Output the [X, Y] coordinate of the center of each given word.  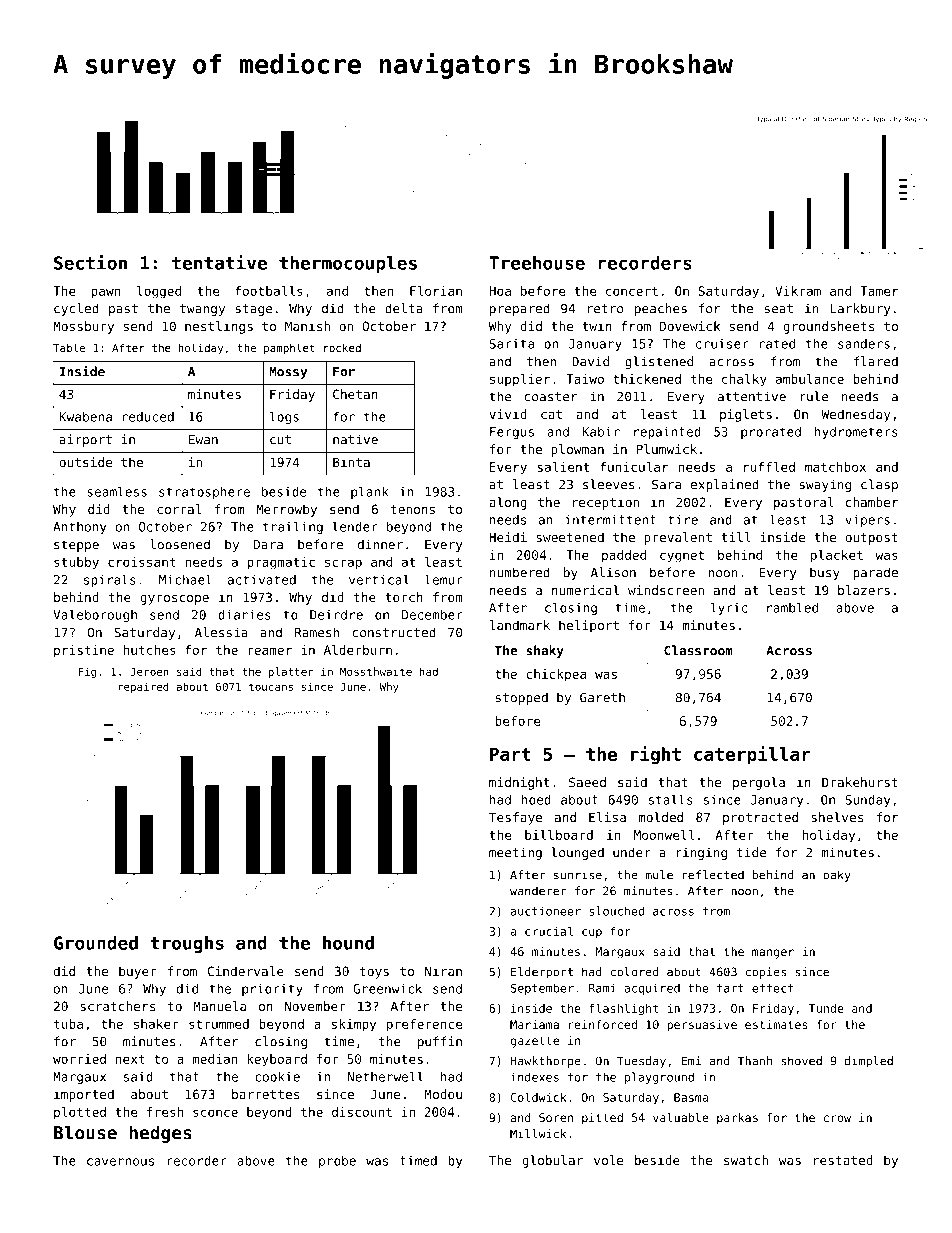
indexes [535, 1077]
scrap [343, 564]
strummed [219, 1024]
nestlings [219, 327]
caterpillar [752, 755]
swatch [746, 1160]
